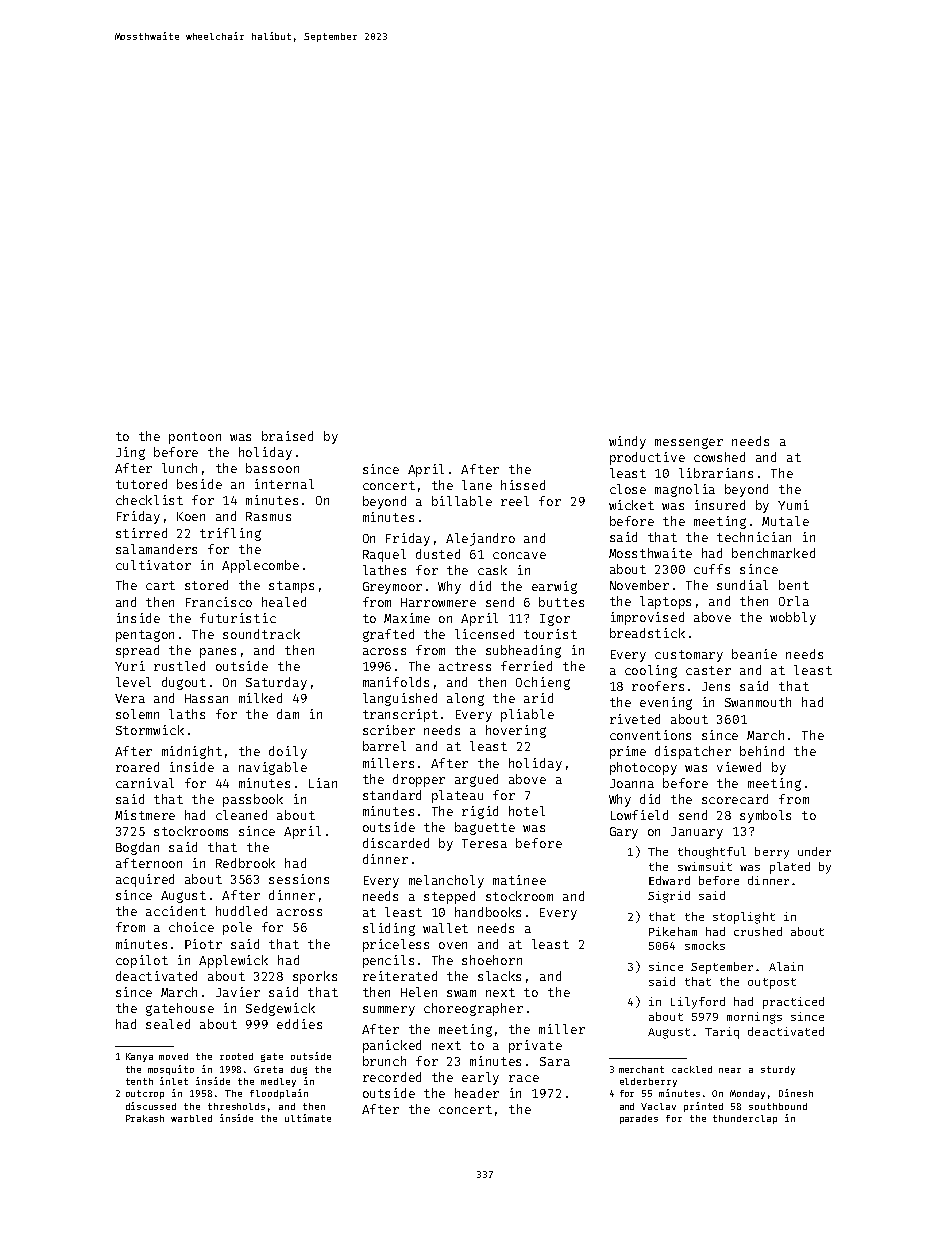  Describe the element at coordinates (739, 767) in the document. I see `viewed` at that location.
